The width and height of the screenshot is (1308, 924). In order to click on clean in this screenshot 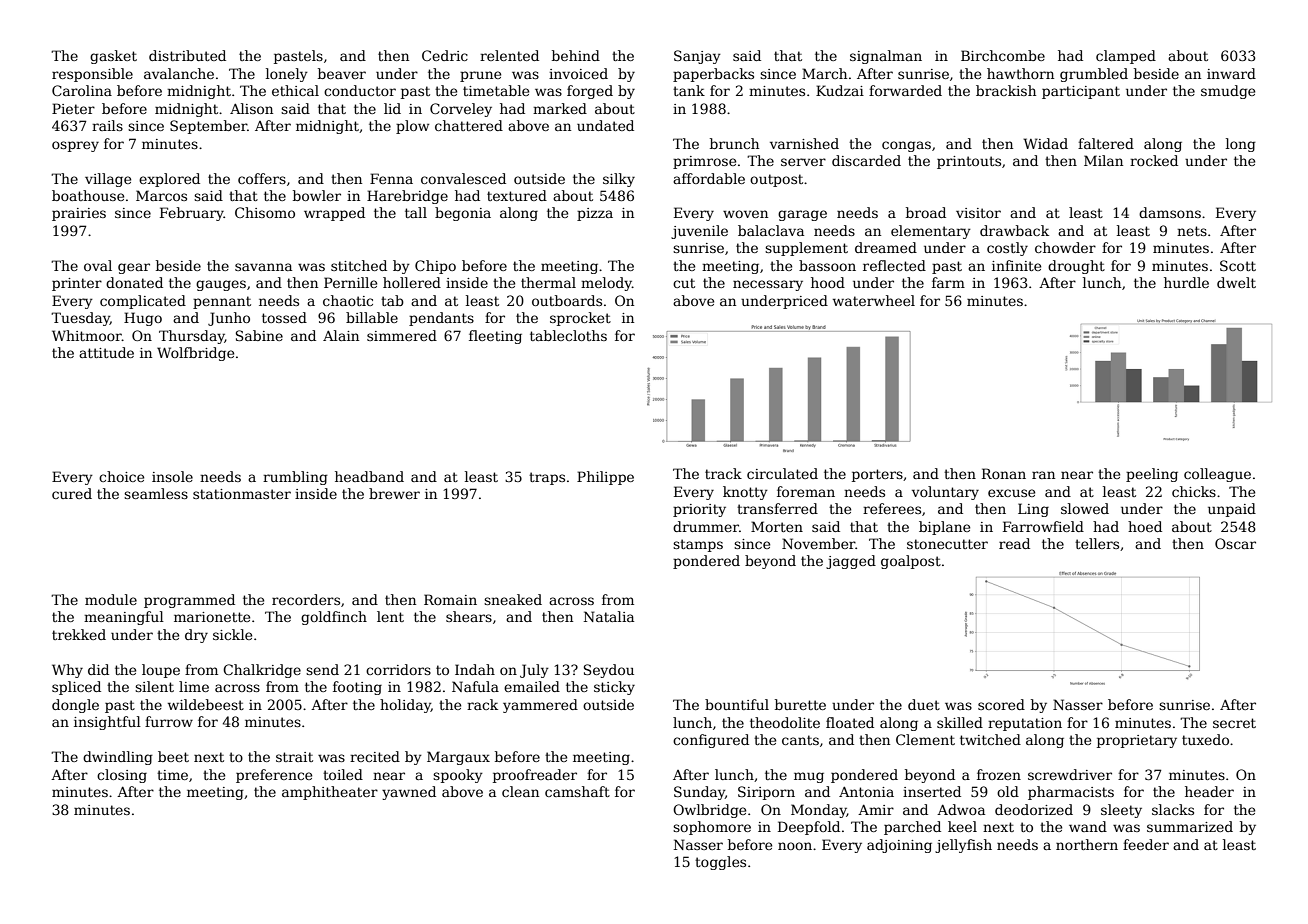, I will do `click(520, 791)`.
